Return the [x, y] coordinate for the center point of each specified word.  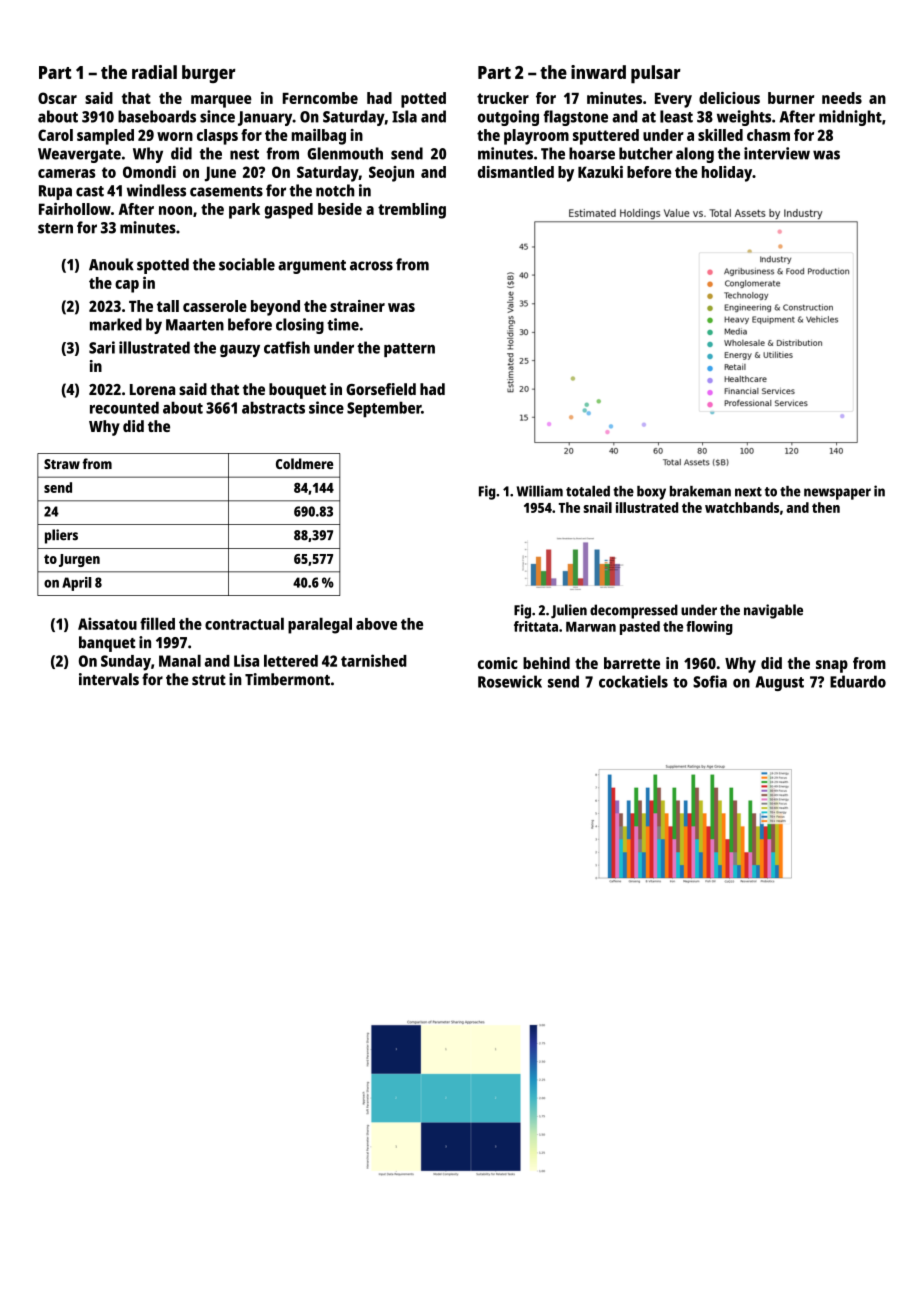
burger [209, 74]
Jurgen [79, 560]
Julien [569, 611]
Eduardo [858, 681]
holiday [727, 174]
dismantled [516, 172]
